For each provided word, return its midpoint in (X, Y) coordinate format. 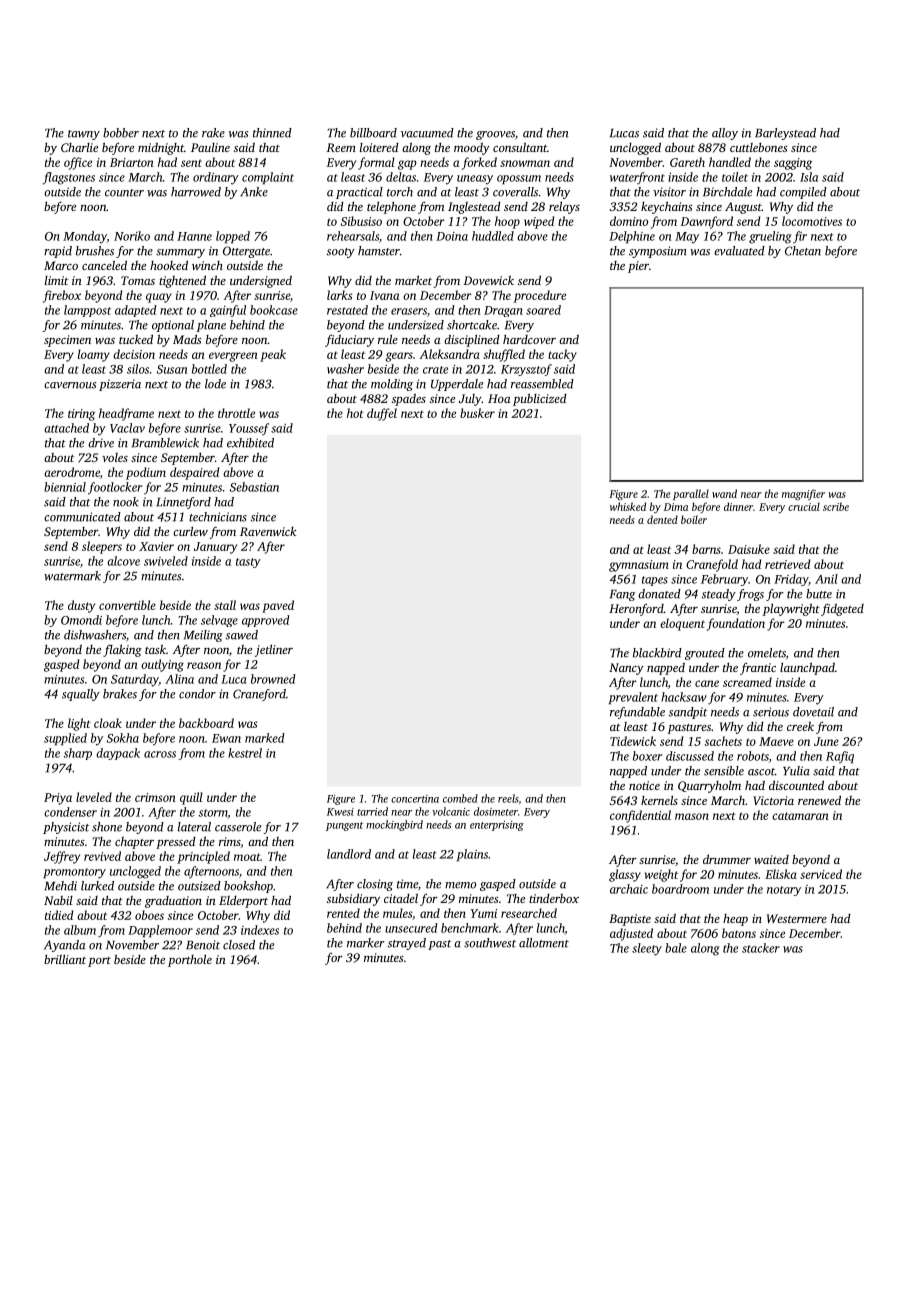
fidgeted (842, 610)
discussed (690, 756)
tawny (84, 135)
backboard (206, 723)
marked (265, 738)
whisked (628, 506)
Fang (622, 595)
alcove (123, 561)
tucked (136, 339)
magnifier (803, 495)
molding (392, 385)
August (743, 208)
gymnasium (639, 566)
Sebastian (254, 487)
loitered (379, 147)
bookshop (248, 887)
